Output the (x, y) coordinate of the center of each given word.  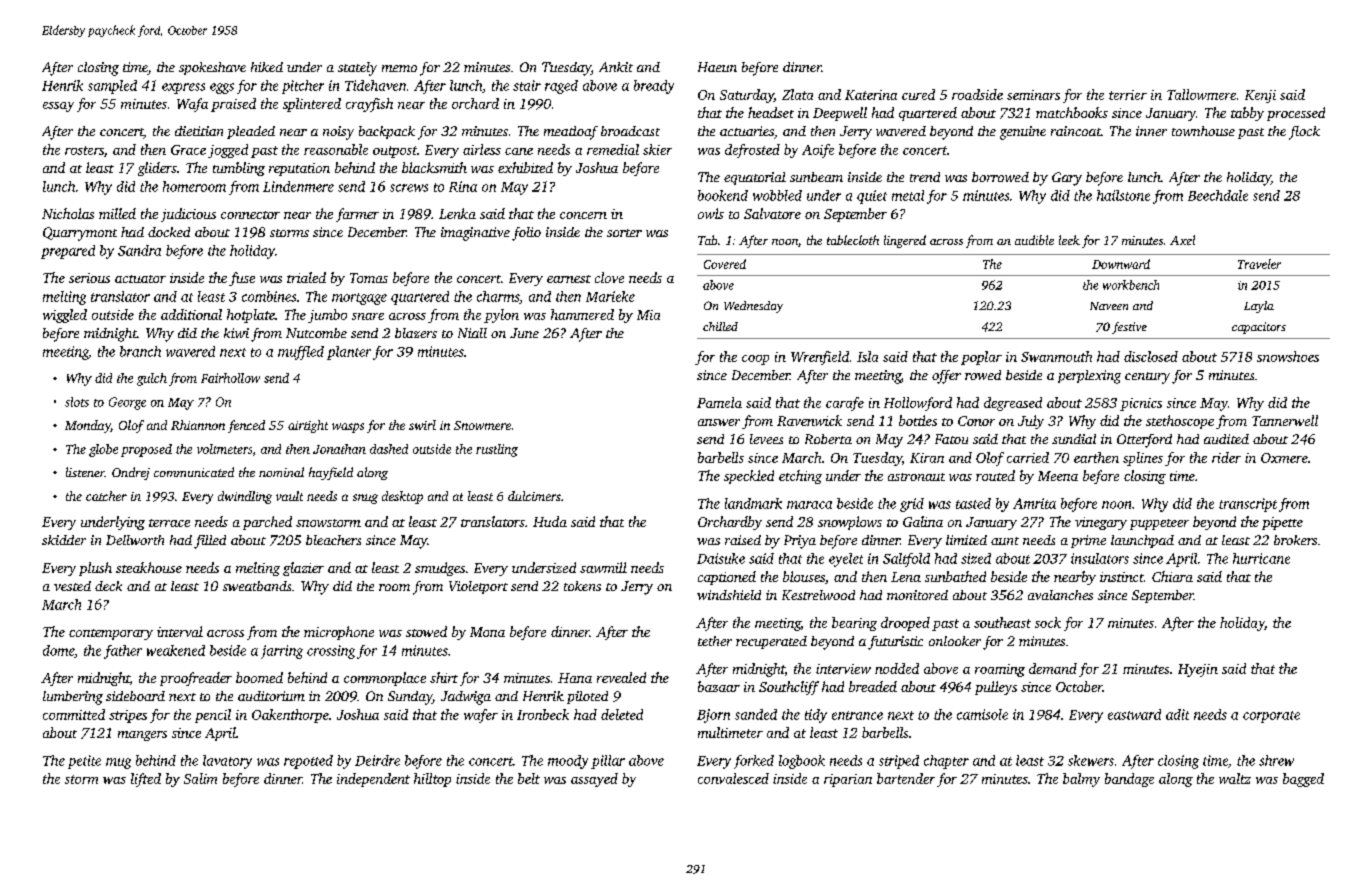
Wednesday (753, 307)
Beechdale (1218, 195)
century (1147, 378)
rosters (84, 150)
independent (373, 780)
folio (526, 234)
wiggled (65, 316)
